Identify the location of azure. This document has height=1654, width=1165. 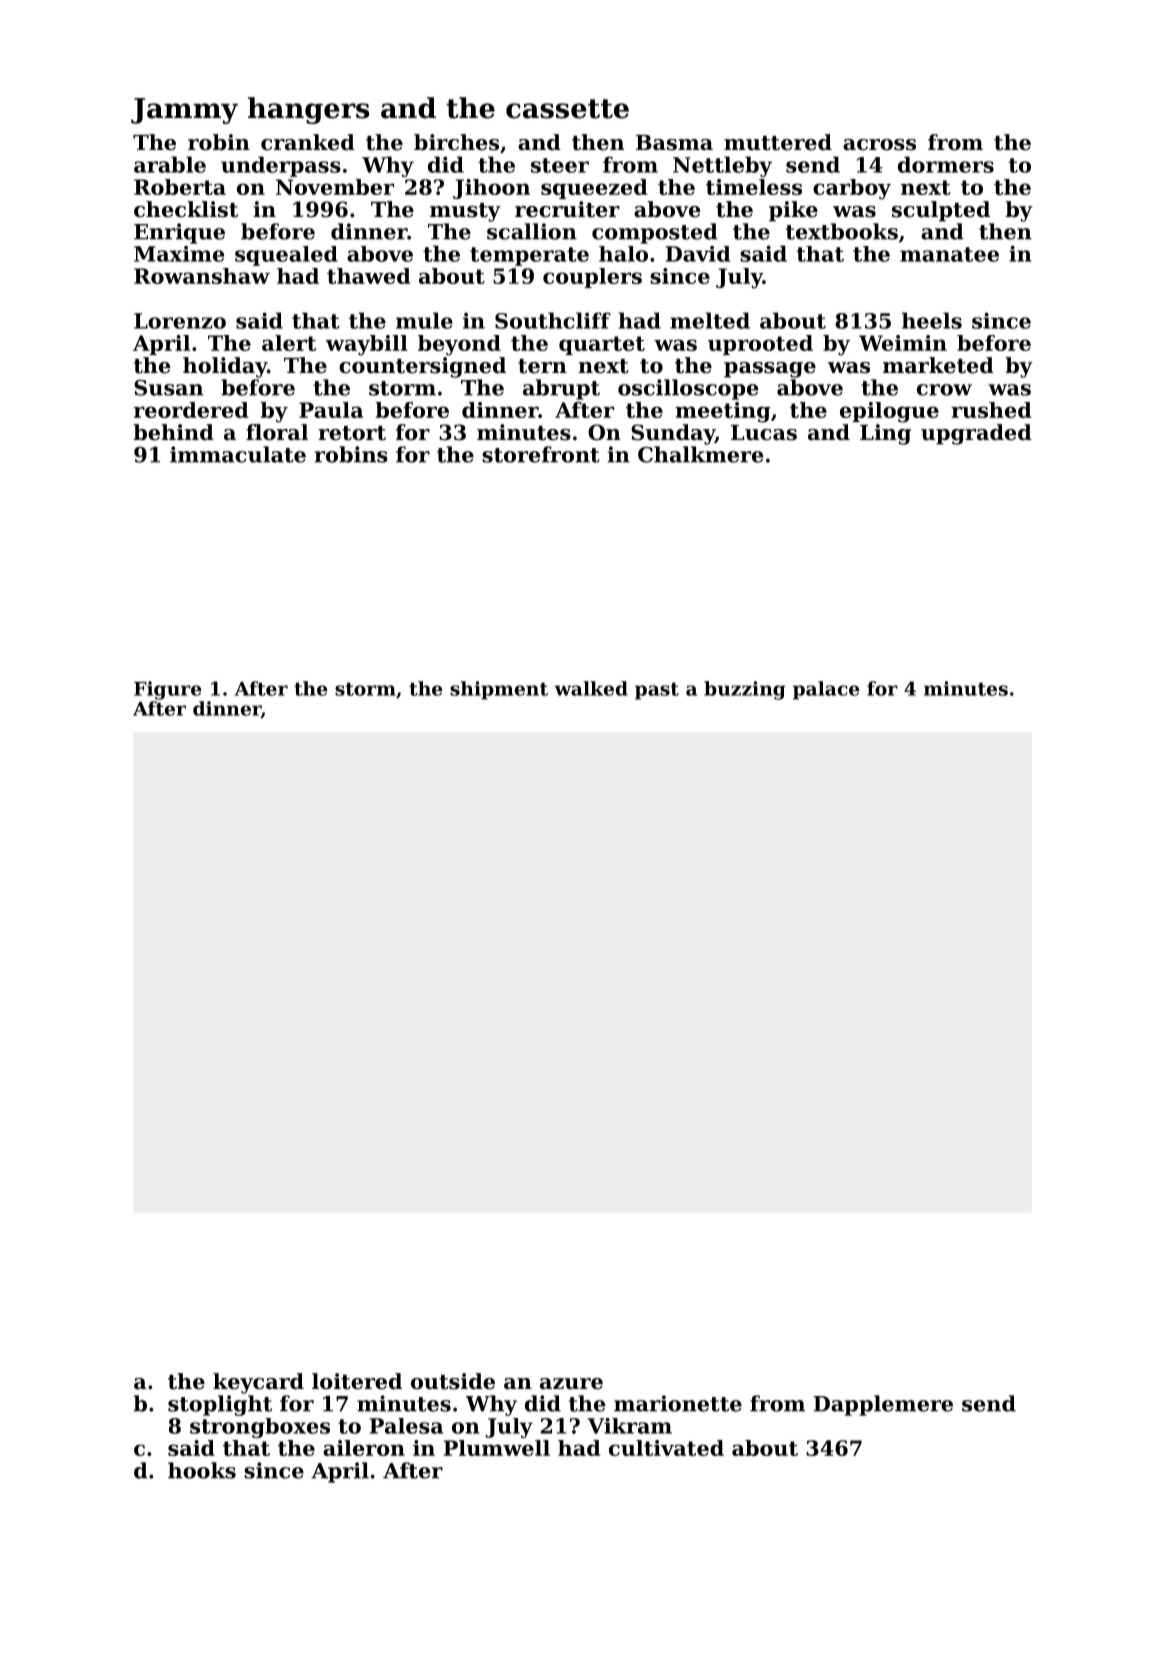
(571, 1384).
